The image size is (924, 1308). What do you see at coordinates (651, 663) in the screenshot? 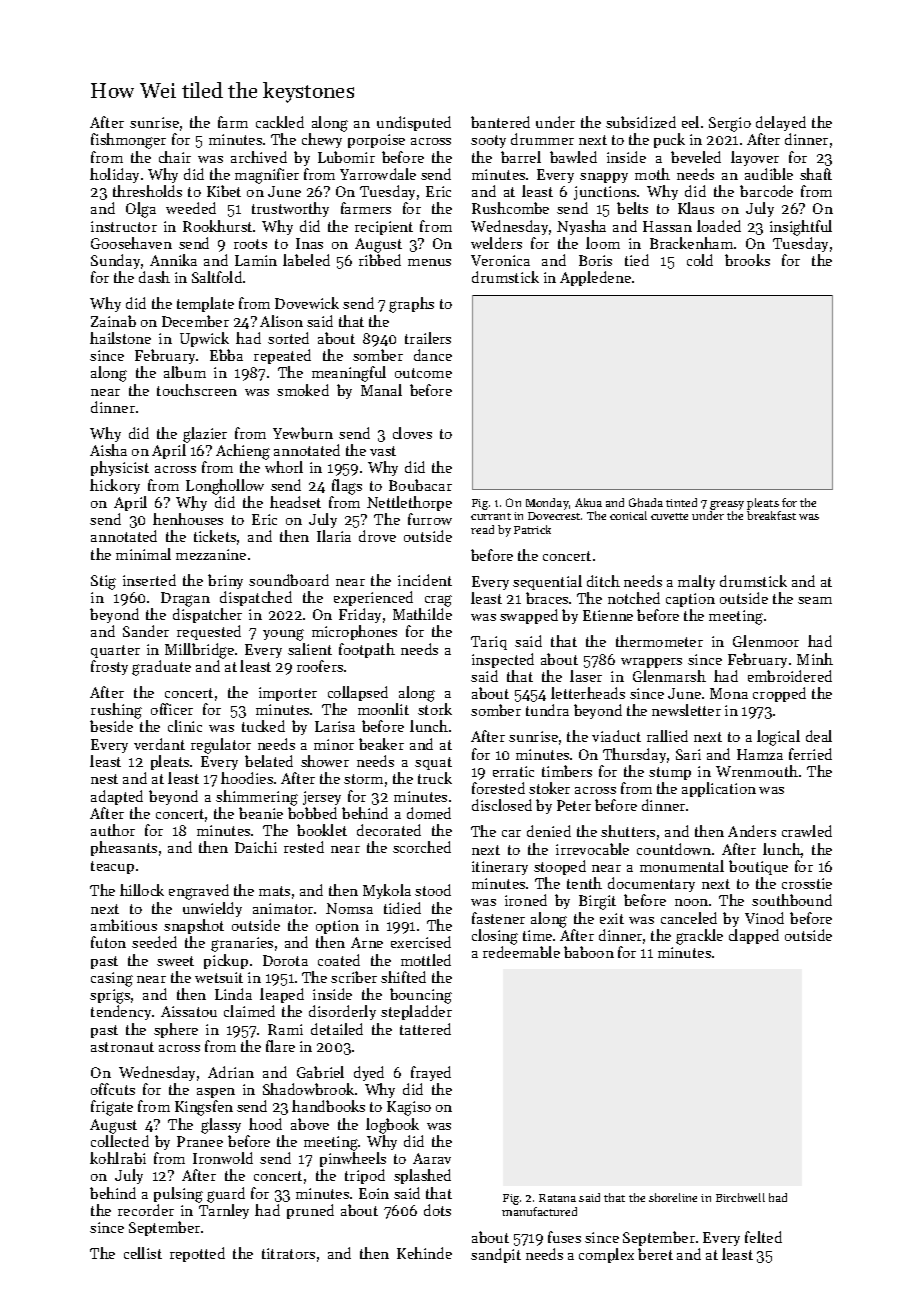
I see `wrappers` at bounding box center [651, 663].
